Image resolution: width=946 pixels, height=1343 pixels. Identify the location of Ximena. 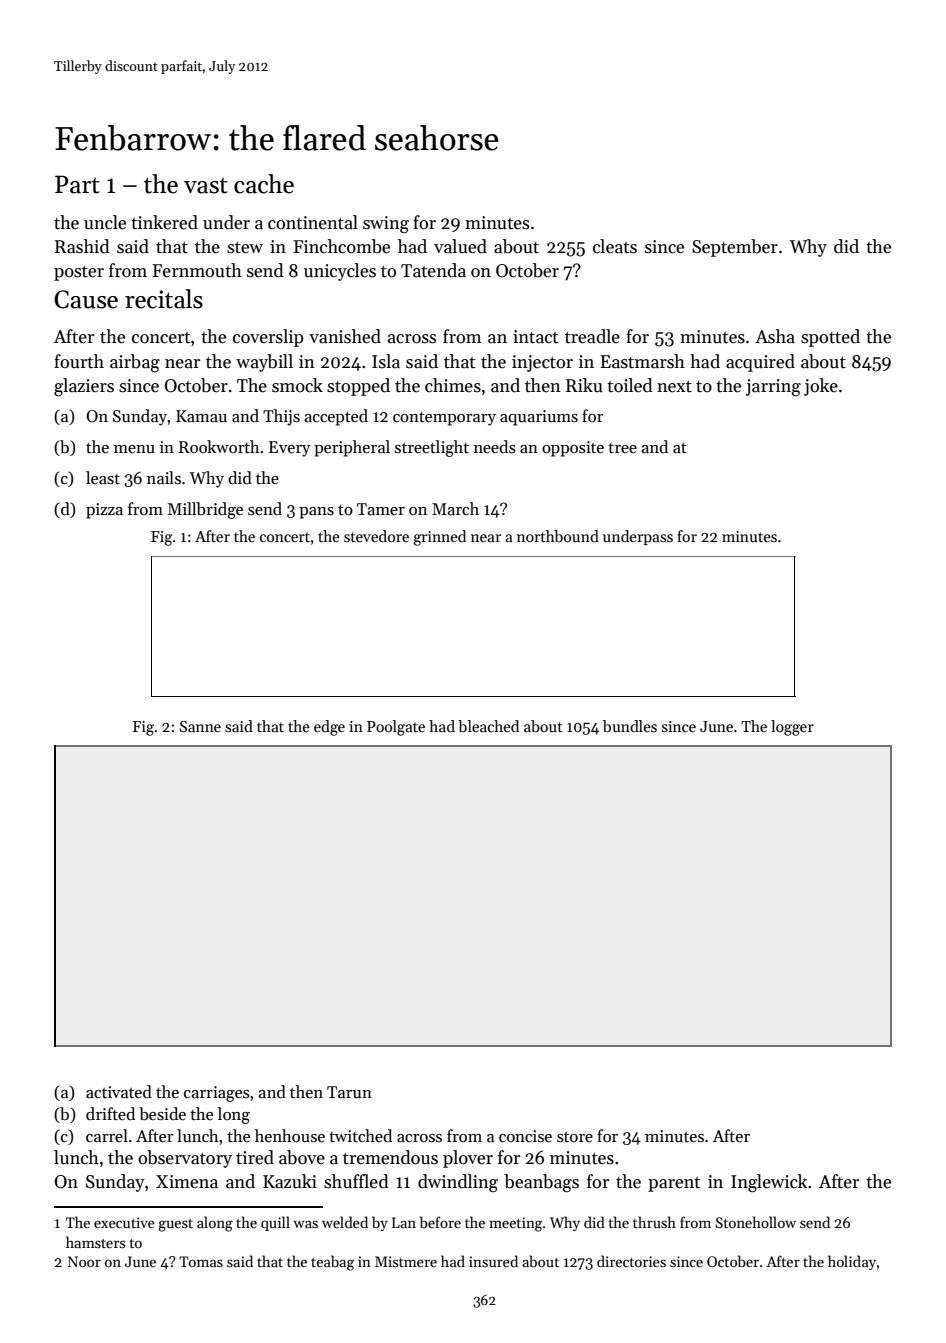
(187, 1182).
